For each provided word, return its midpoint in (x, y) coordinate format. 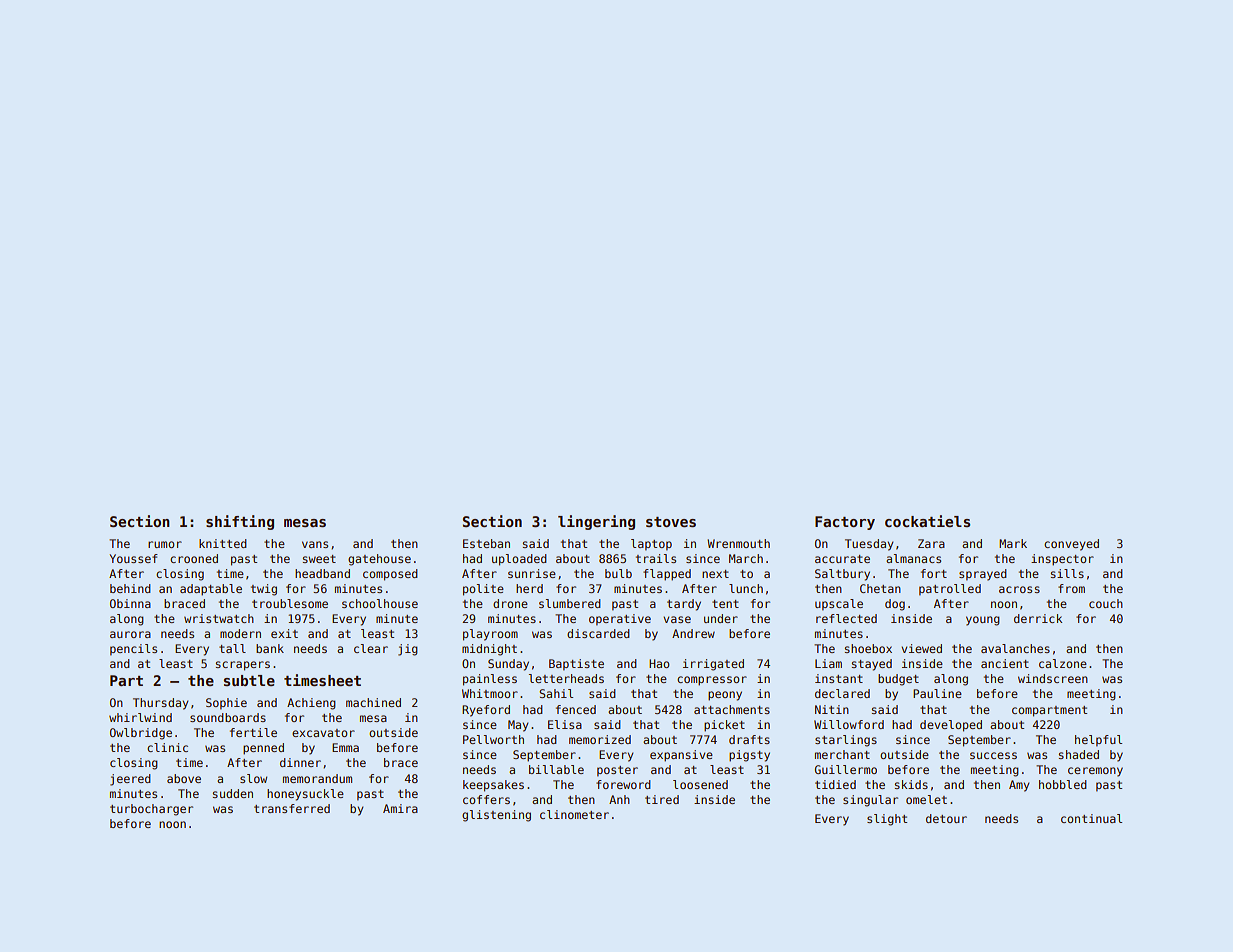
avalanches (1015, 648)
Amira (400, 808)
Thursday (160, 704)
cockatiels (927, 521)
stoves (671, 522)
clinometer (574, 814)
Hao (659, 663)
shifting (240, 522)
